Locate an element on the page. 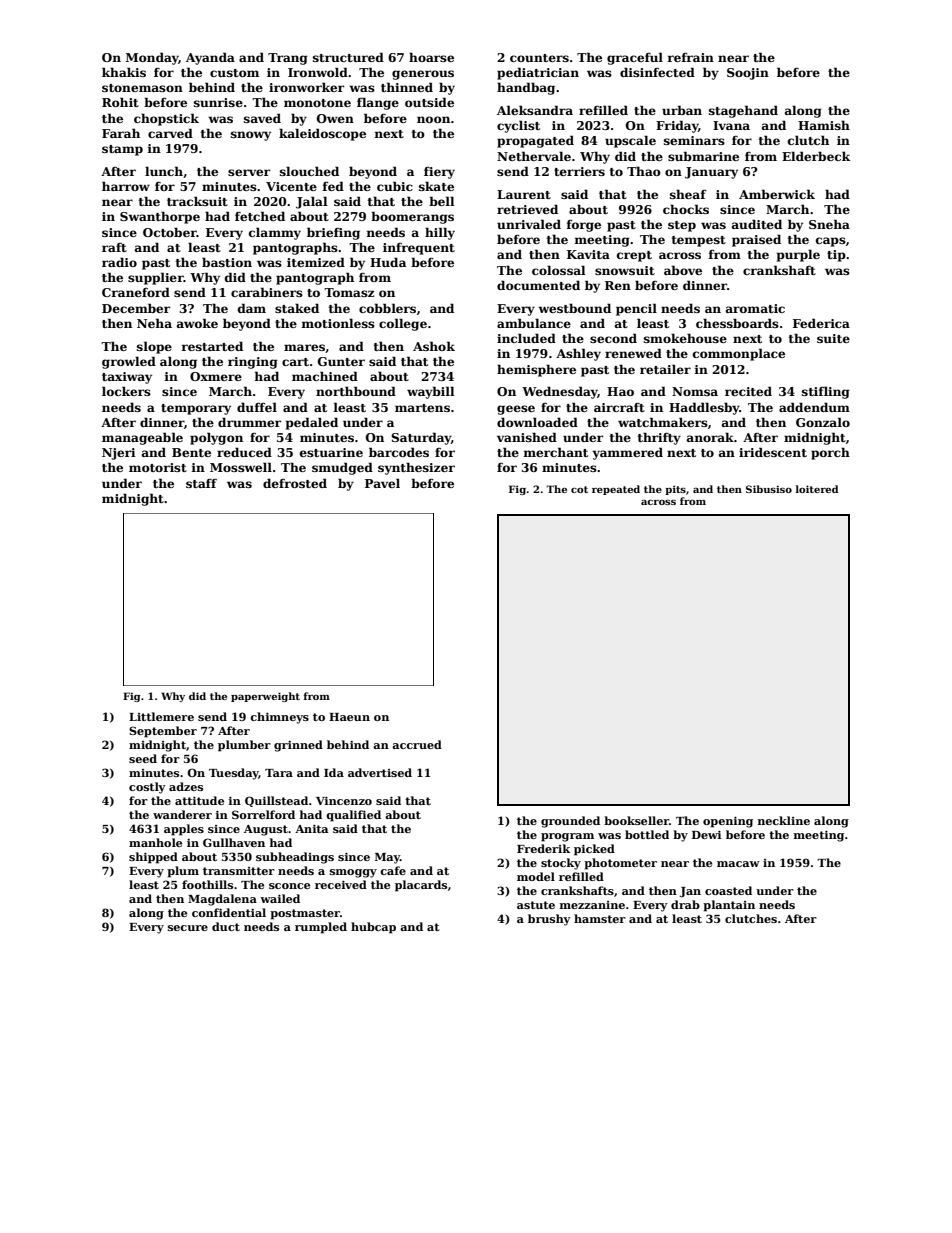 The height and width of the image is (1233, 952). geese is located at coordinates (516, 410).
